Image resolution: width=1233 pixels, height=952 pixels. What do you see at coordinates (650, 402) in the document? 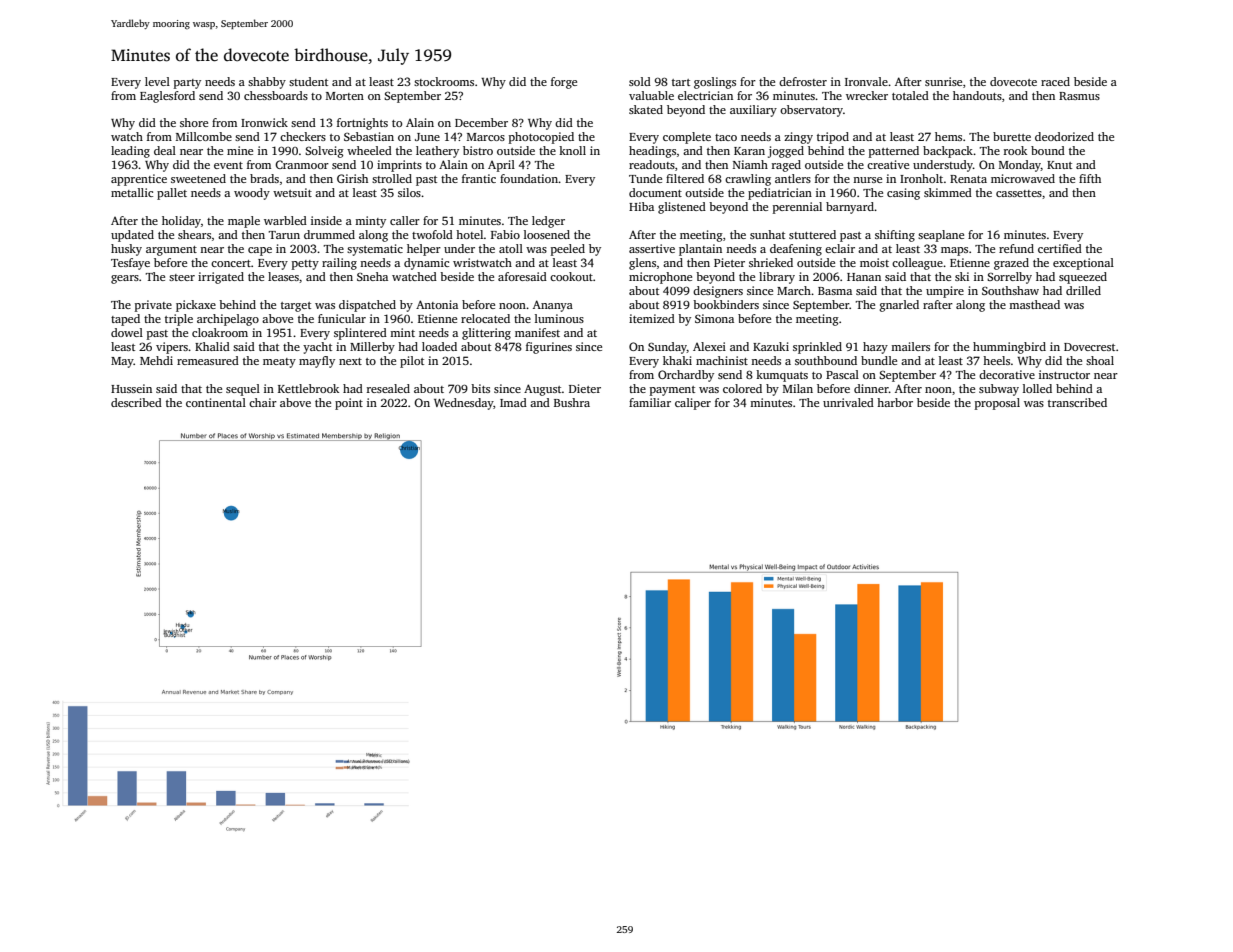
I see `familiar` at bounding box center [650, 402].
